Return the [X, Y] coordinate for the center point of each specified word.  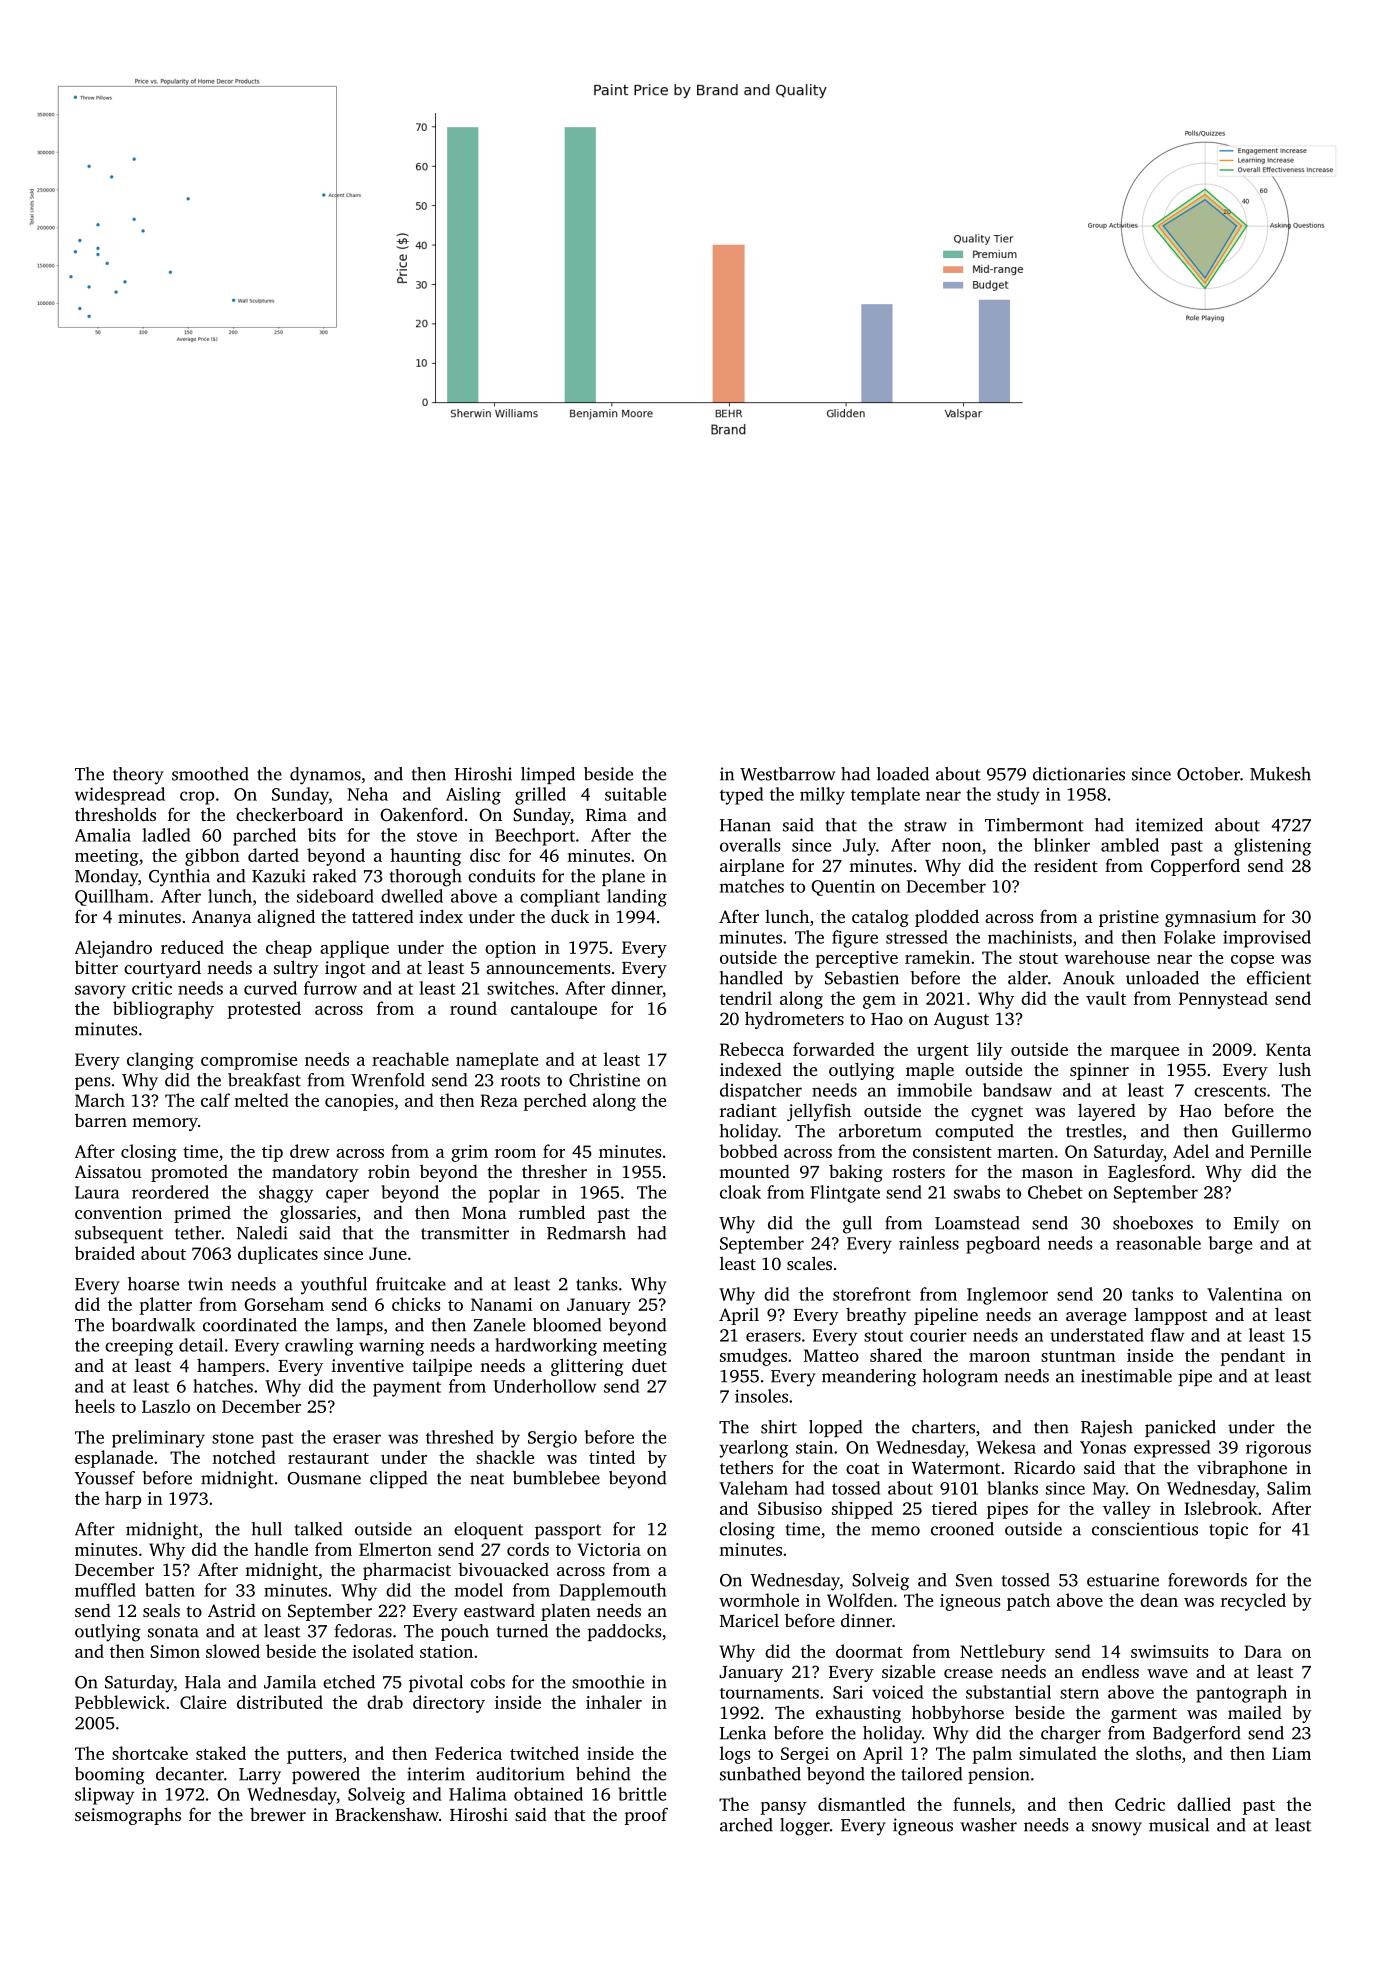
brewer [278, 1814]
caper [347, 1196]
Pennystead [1223, 1000]
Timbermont [1034, 825]
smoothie [608, 1682]
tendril [746, 998]
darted [273, 855]
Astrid [232, 1610]
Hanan [745, 825]
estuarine [1123, 1580]
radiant [748, 1110]
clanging [160, 1061]
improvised [1267, 939]
